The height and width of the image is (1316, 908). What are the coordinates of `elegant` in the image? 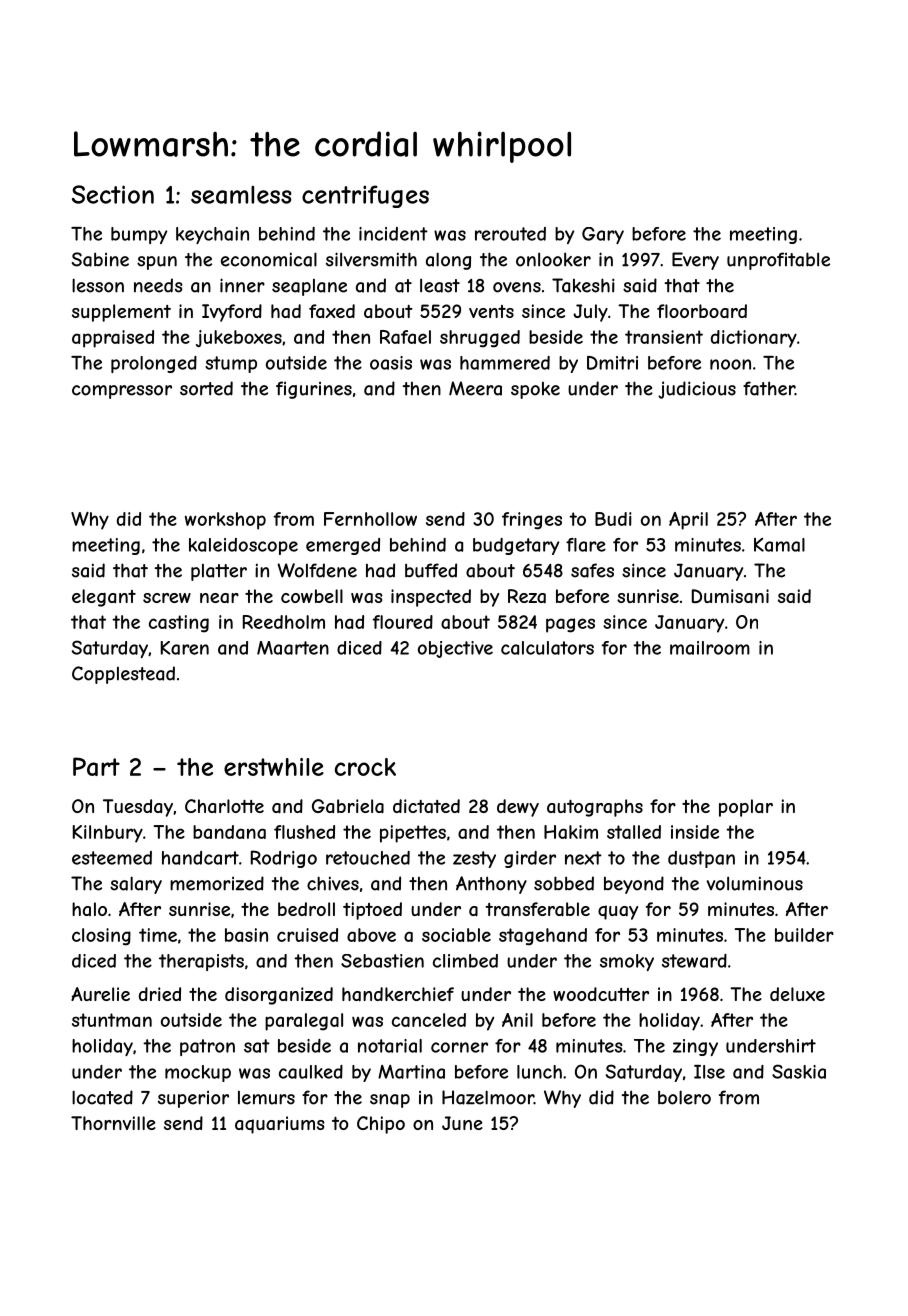 It's located at (104, 598).
